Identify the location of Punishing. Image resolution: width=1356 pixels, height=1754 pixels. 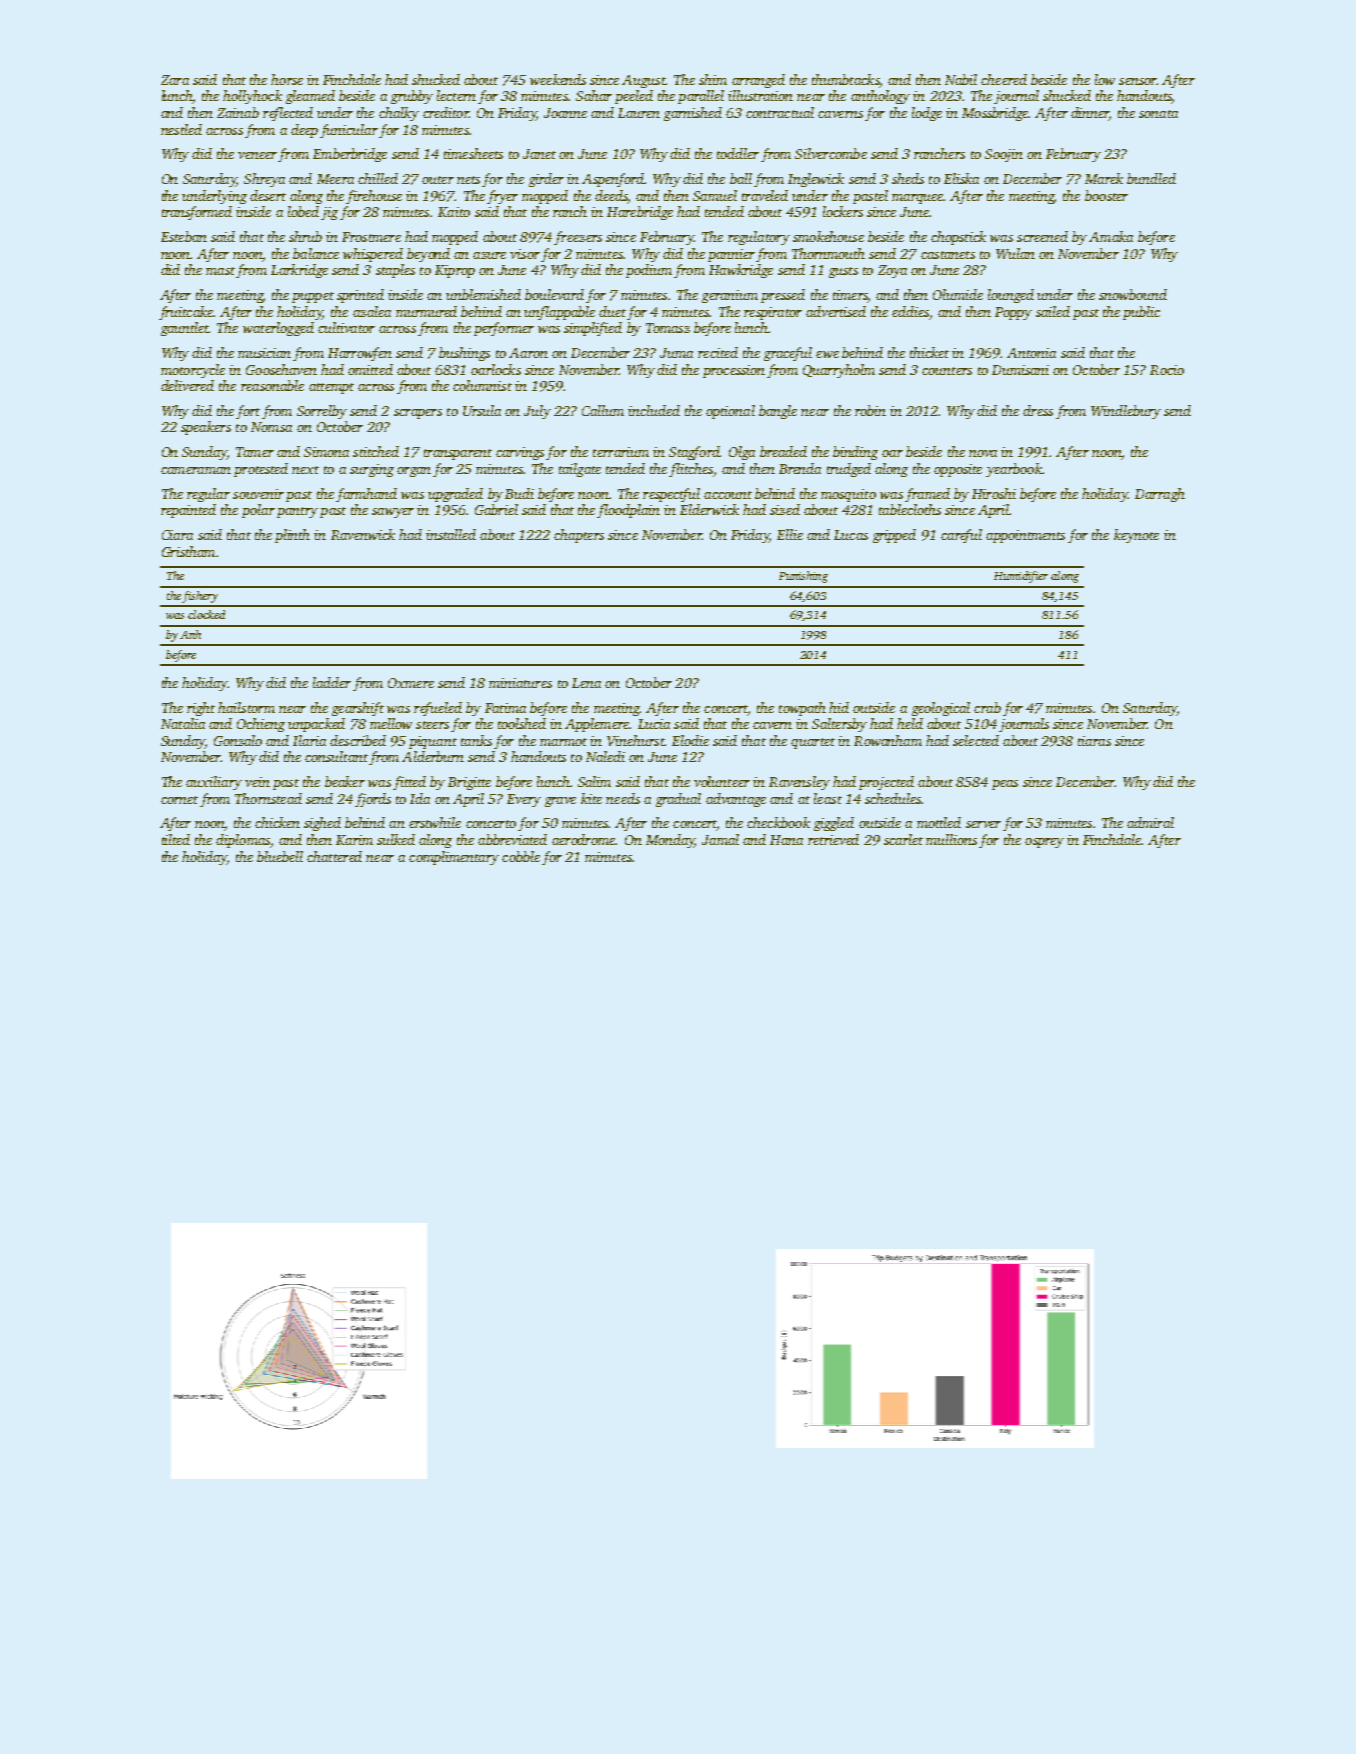
(803, 577).
